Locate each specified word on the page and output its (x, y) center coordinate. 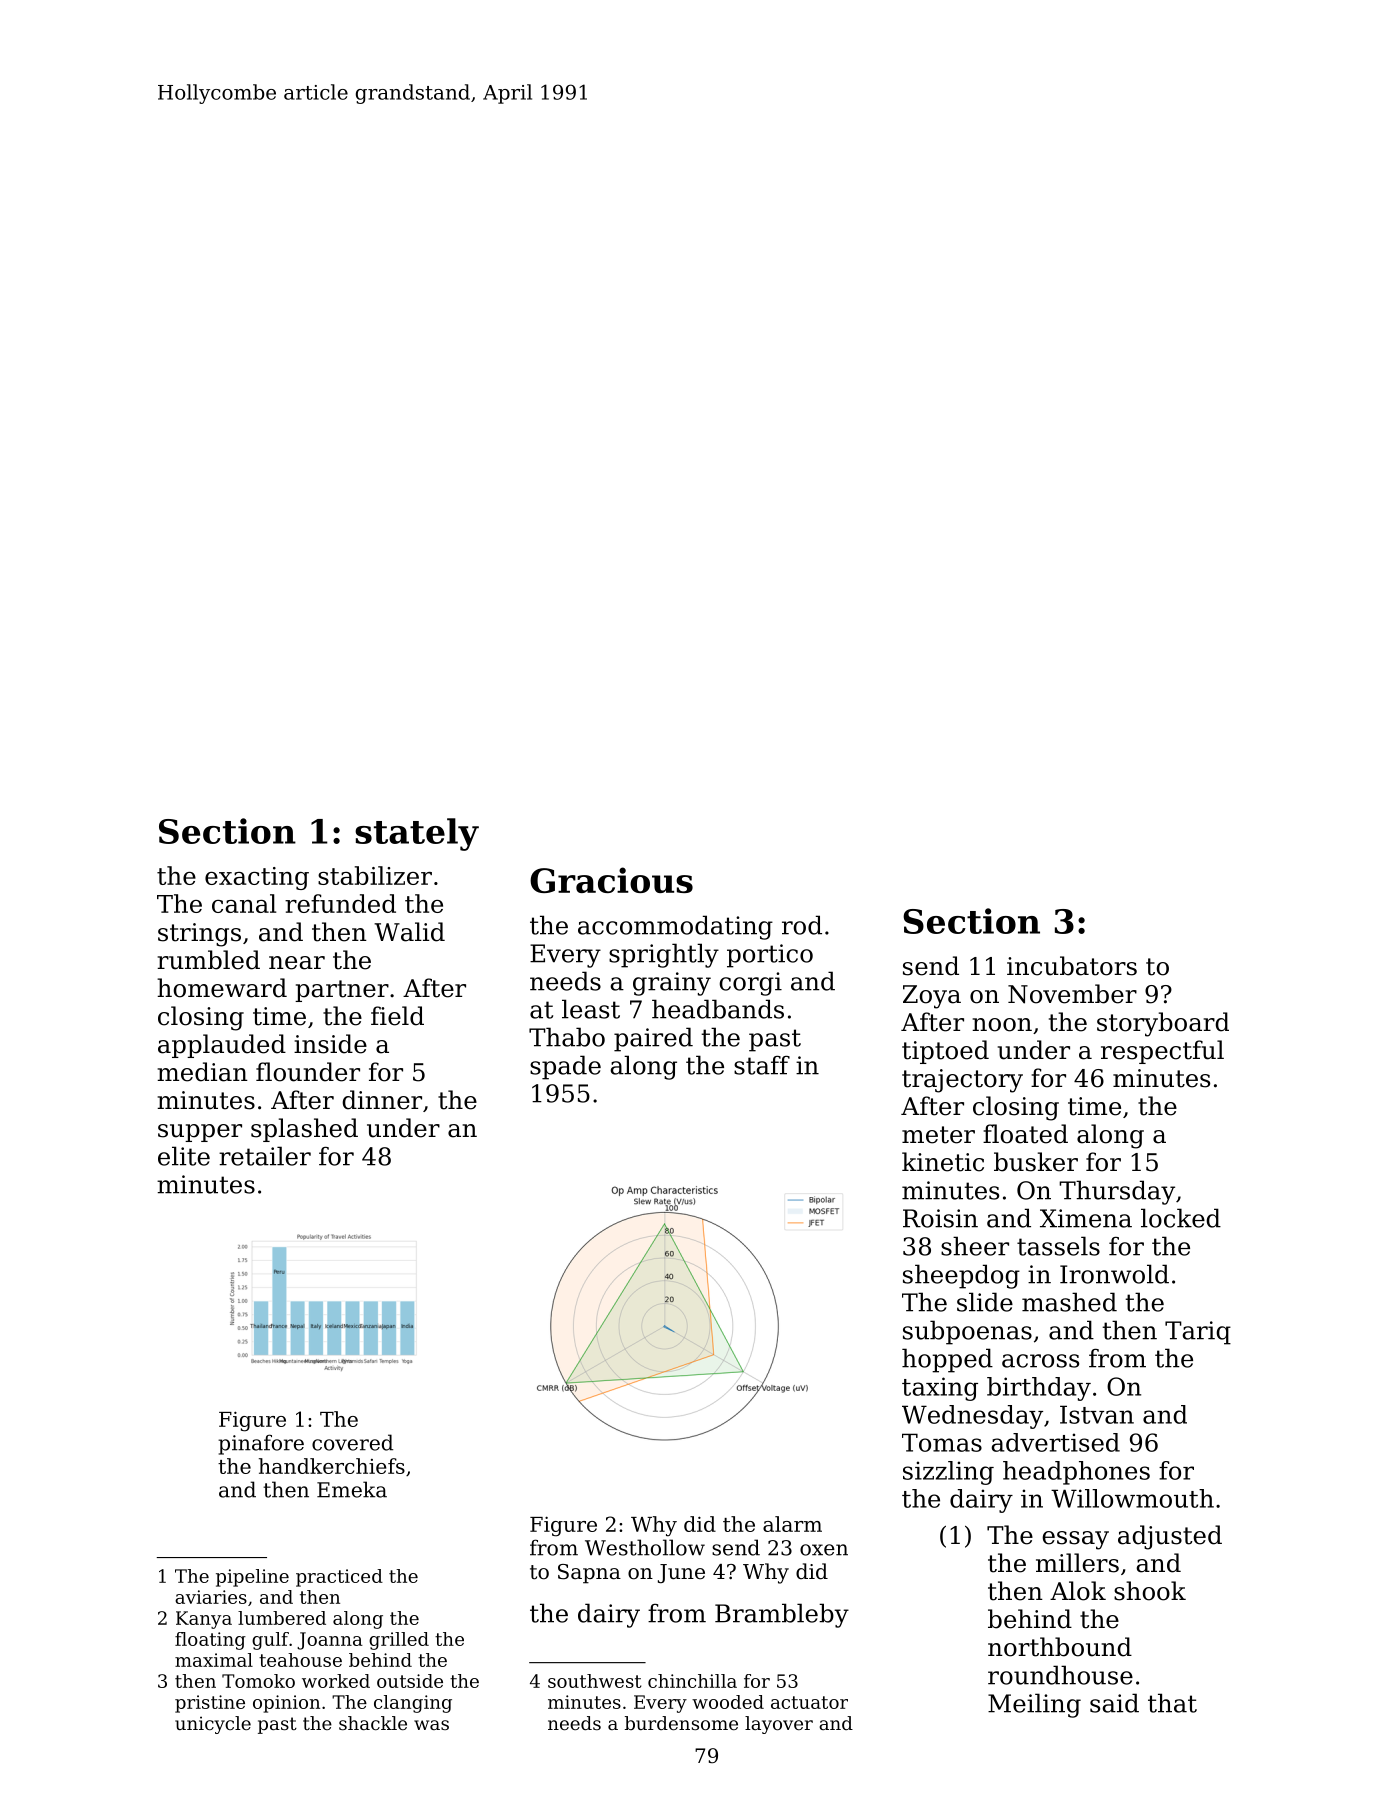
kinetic (943, 1162)
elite (184, 1156)
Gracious (611, 880)
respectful (1162, 1052)
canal (244, 903)
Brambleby (782, 1615)
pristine (210, 1704)
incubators (1072, 966)
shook (1150, 1591)
